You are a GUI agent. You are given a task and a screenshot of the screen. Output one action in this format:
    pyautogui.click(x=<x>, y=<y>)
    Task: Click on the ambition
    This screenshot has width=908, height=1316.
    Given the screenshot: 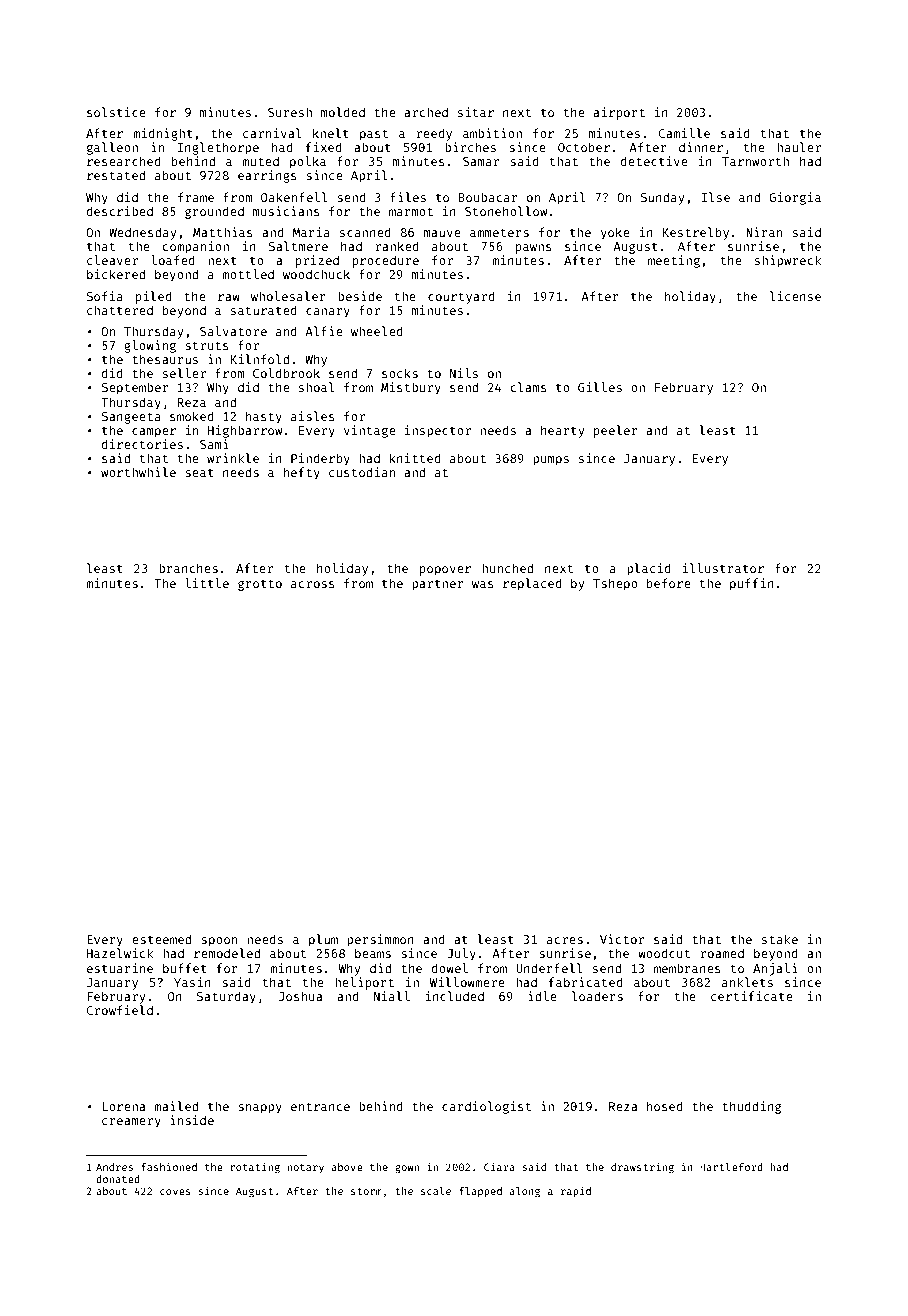 What is the action you would take?
    pyautogui.click(x=492, y=133)
